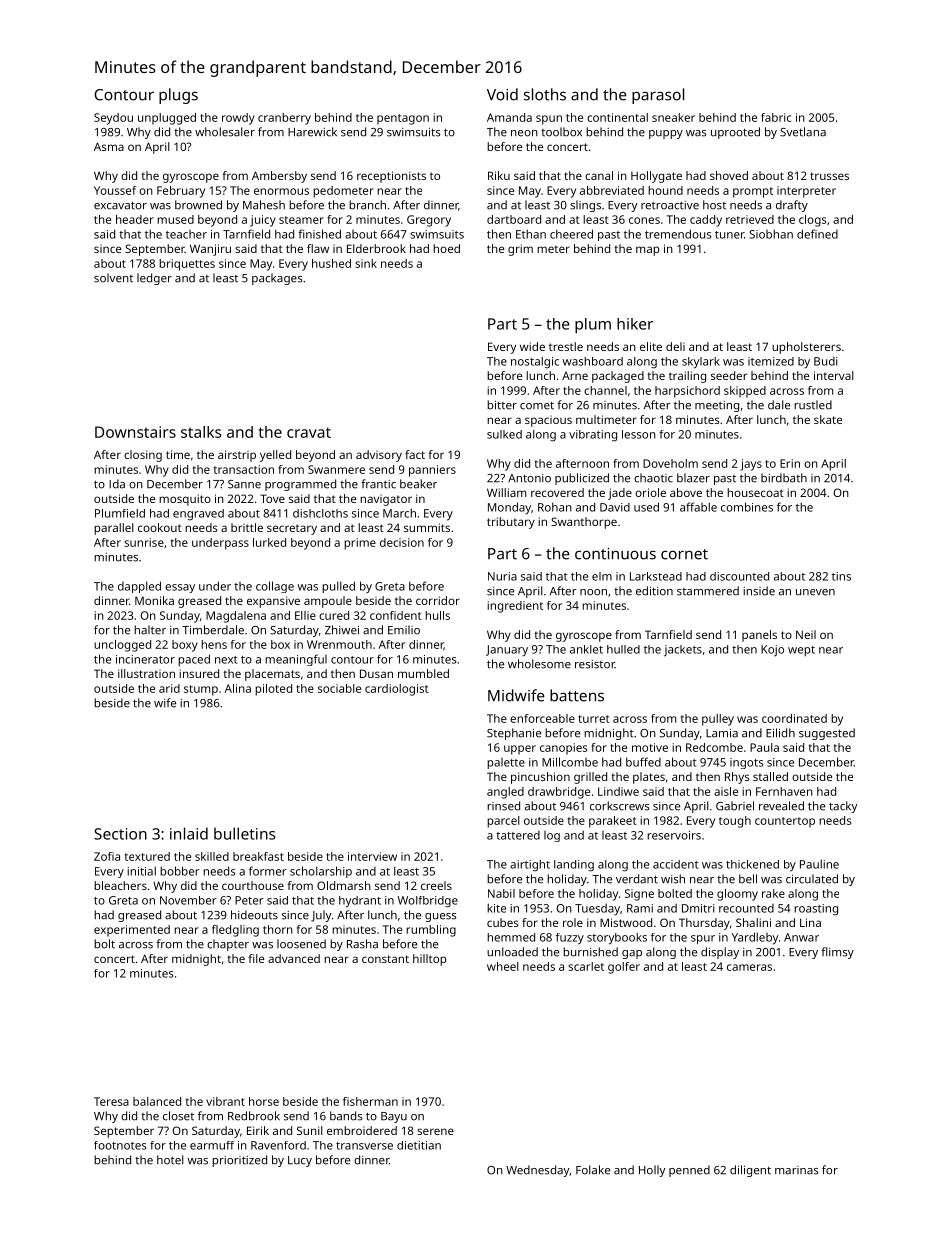 The image size is (952, 1233). Describe the element at coordinates (675, 346) in the screenshot. I see `deli` at that location.
